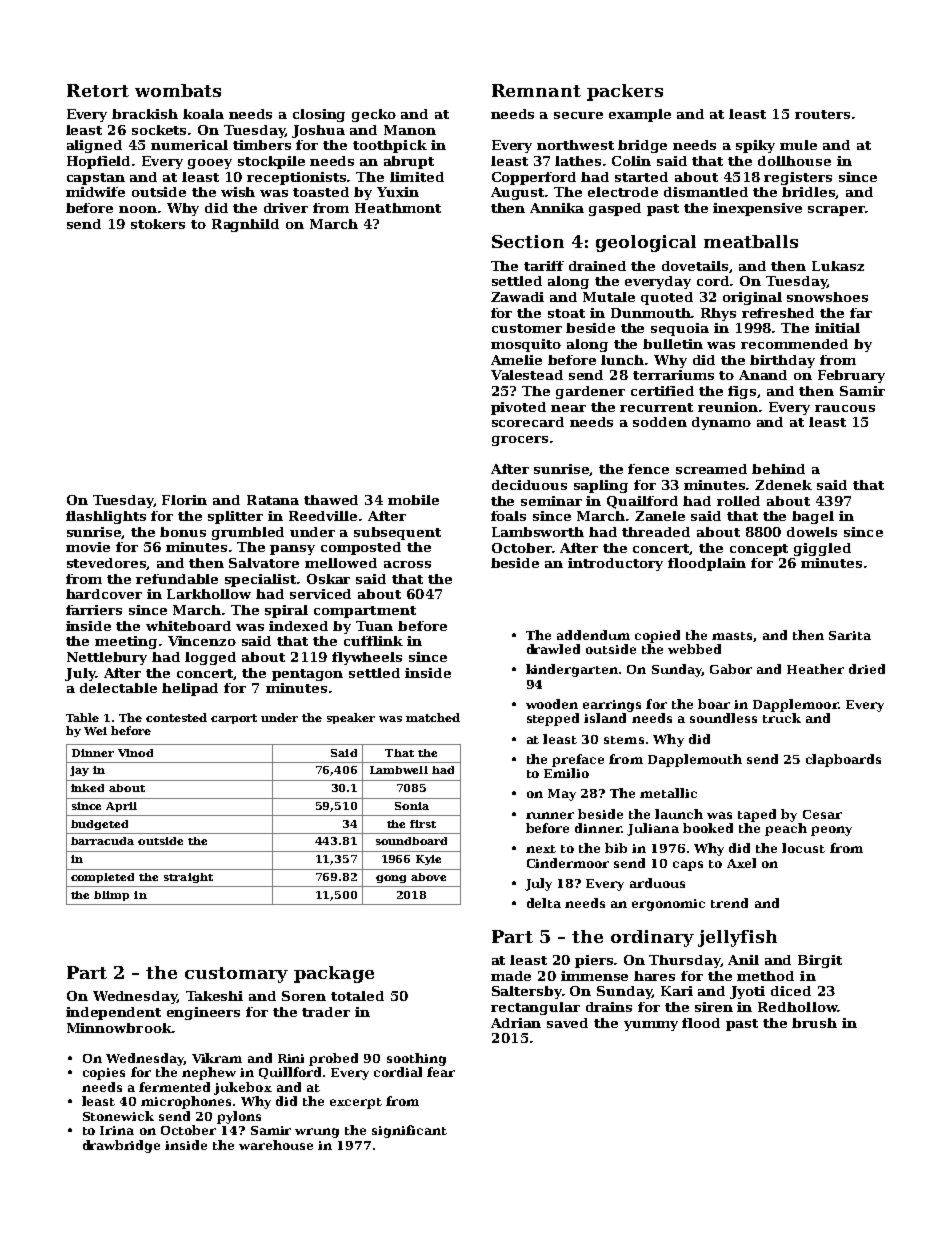 This screenshot has height=1233, width=952. What do you see at coordinates (113, 1013) in the screenshot?
I see `independent` at bounding box center [113, 1013].
